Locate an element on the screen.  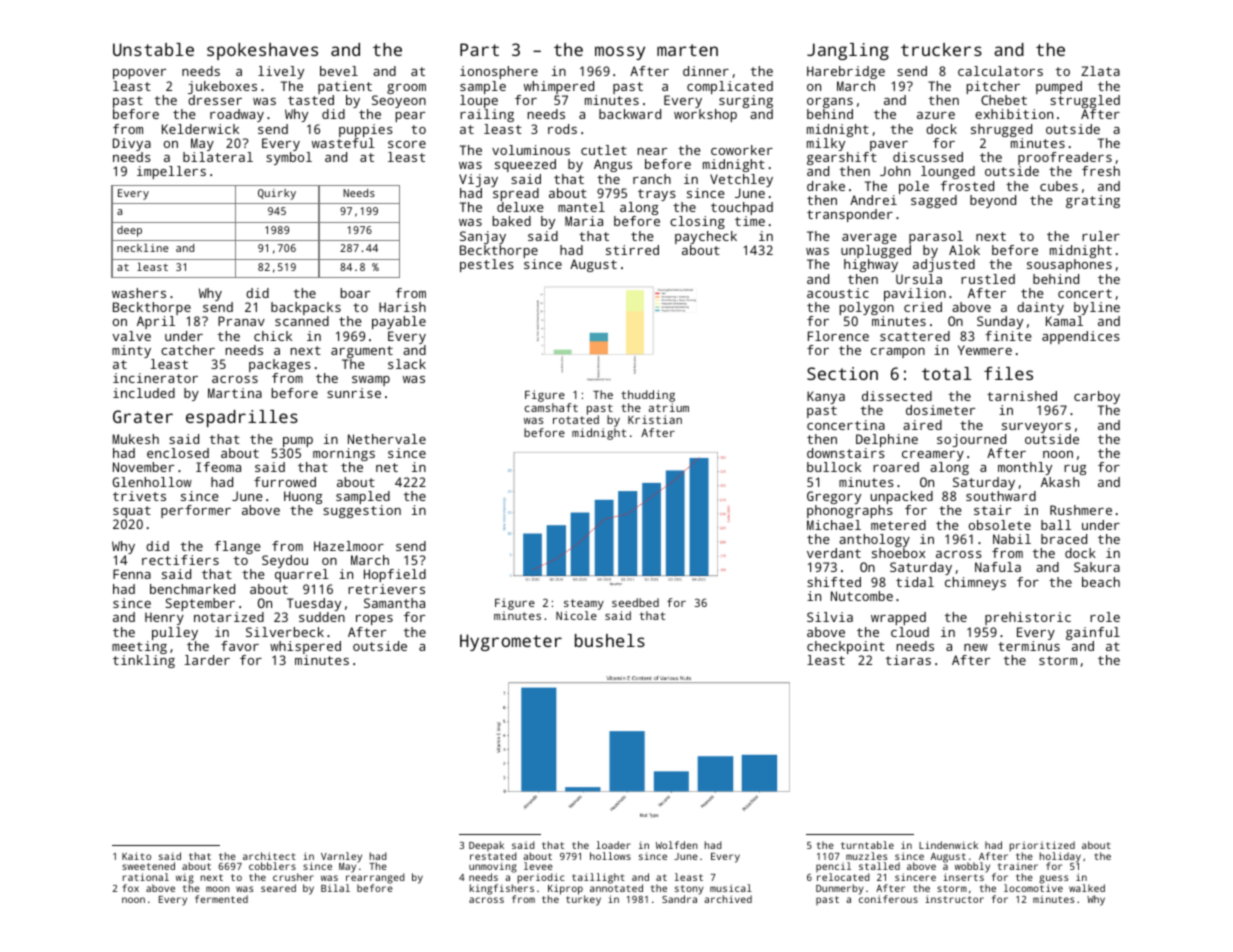
washers is located at coordinates (139, 293).
